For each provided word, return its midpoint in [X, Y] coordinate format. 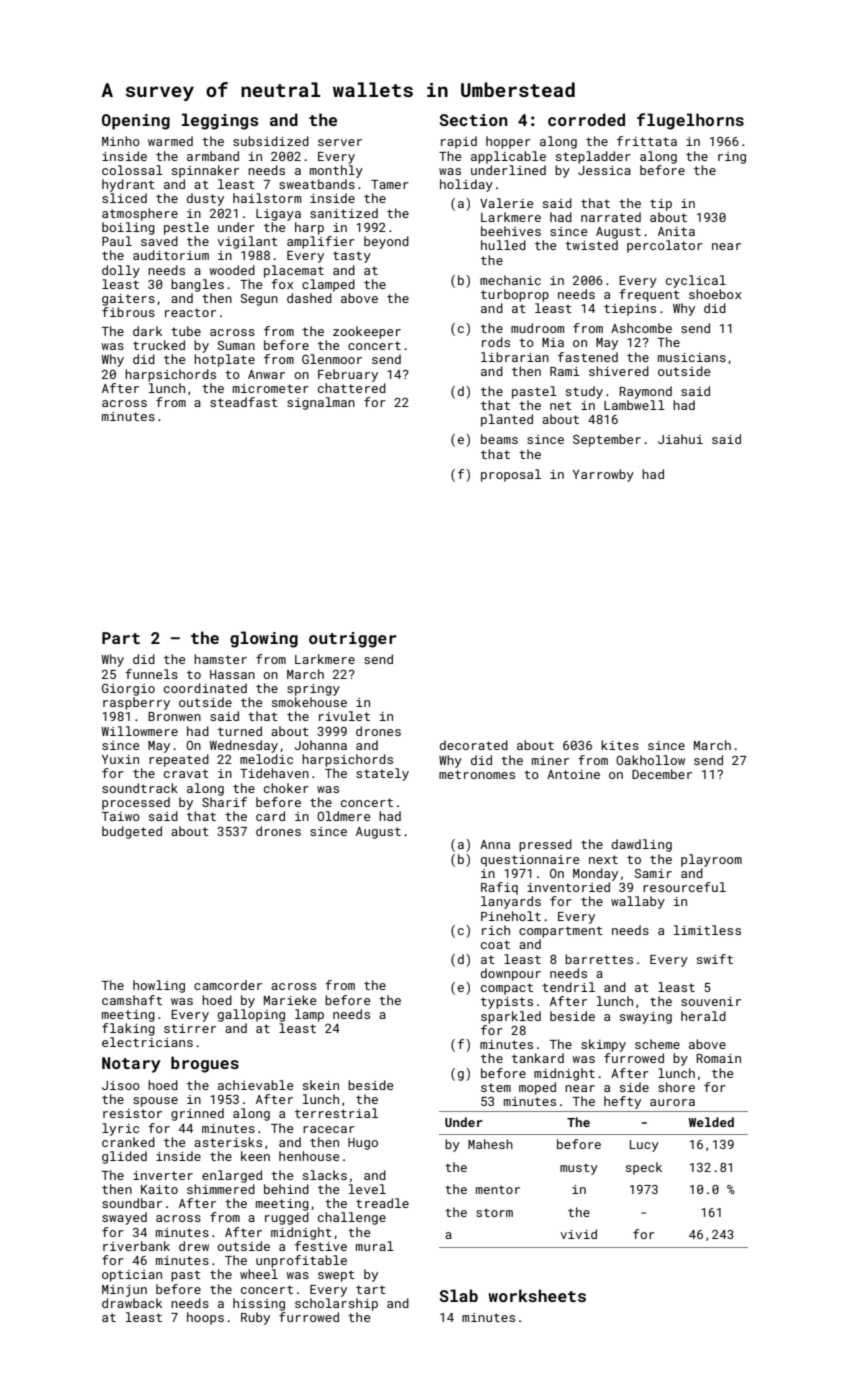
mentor [498, 1189]
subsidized [271, 141]
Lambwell [634, 405]
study [584, 392]
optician [132, 1276]
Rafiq [499, 888]
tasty [352, 257]
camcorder [228, 985]
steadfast [244, 402]
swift [715, 959]
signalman [321, 403]
